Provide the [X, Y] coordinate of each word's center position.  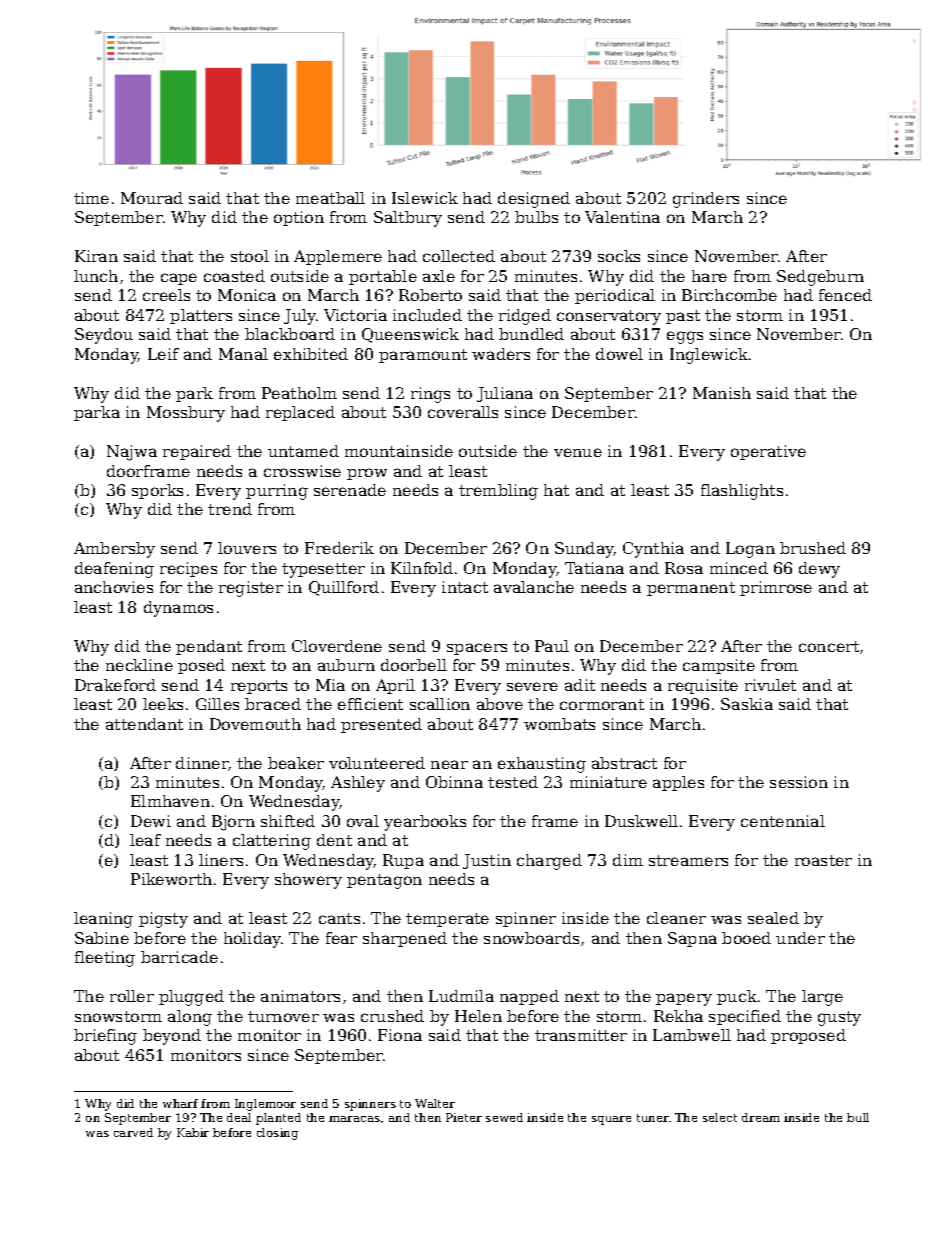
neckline [139, 665]
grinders [706, 200]
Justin [487, 861]
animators [300, 996]
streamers [688, 860]
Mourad [152, 198]
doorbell [414, 665]
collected [459, 256]
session [799, 782]
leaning [103, 920]
